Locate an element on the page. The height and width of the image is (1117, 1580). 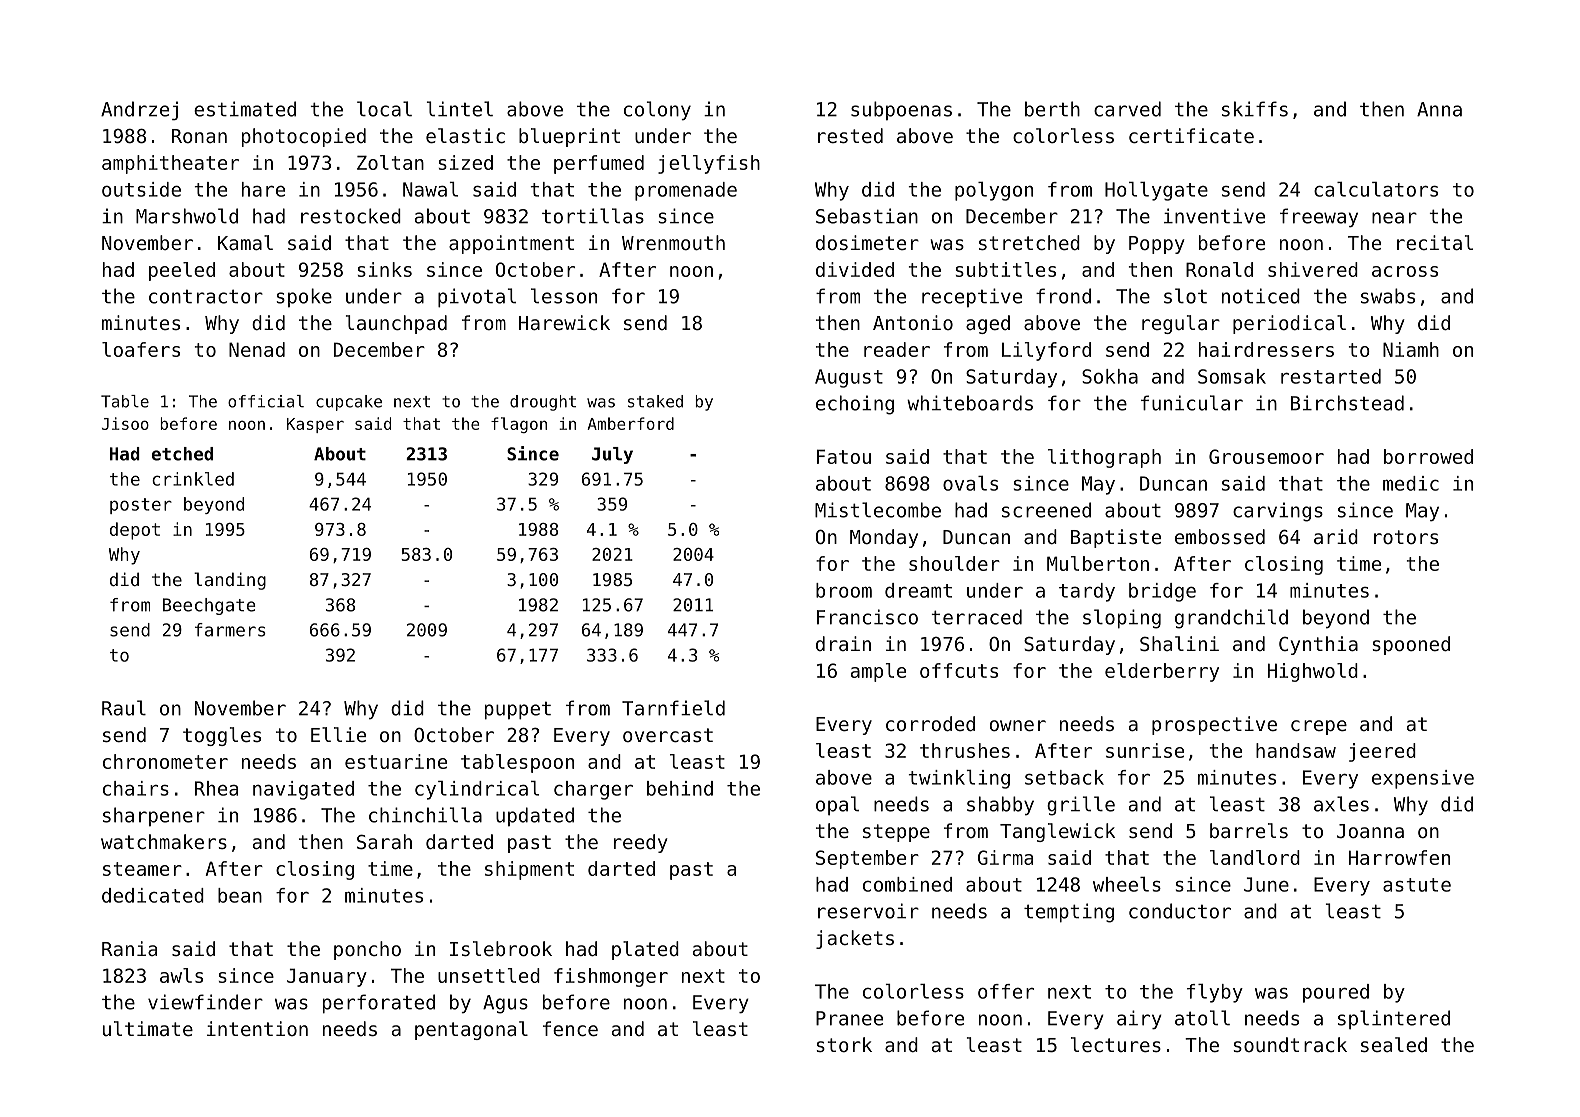
corroded is located at coordinates (930, 723).
